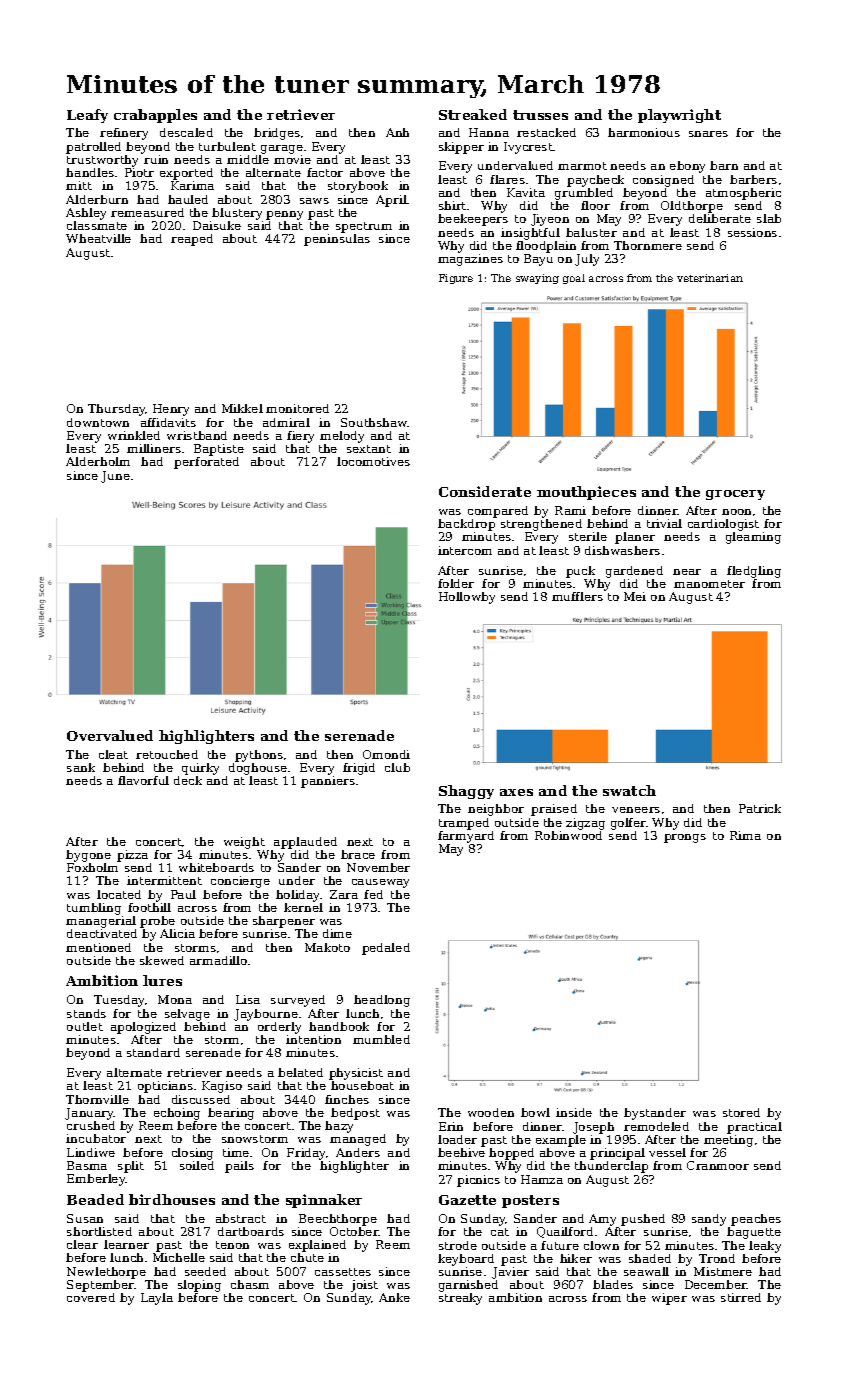  Describe the element at coordinates (298, 1001) in the image. I see `surveyed` at that location.
